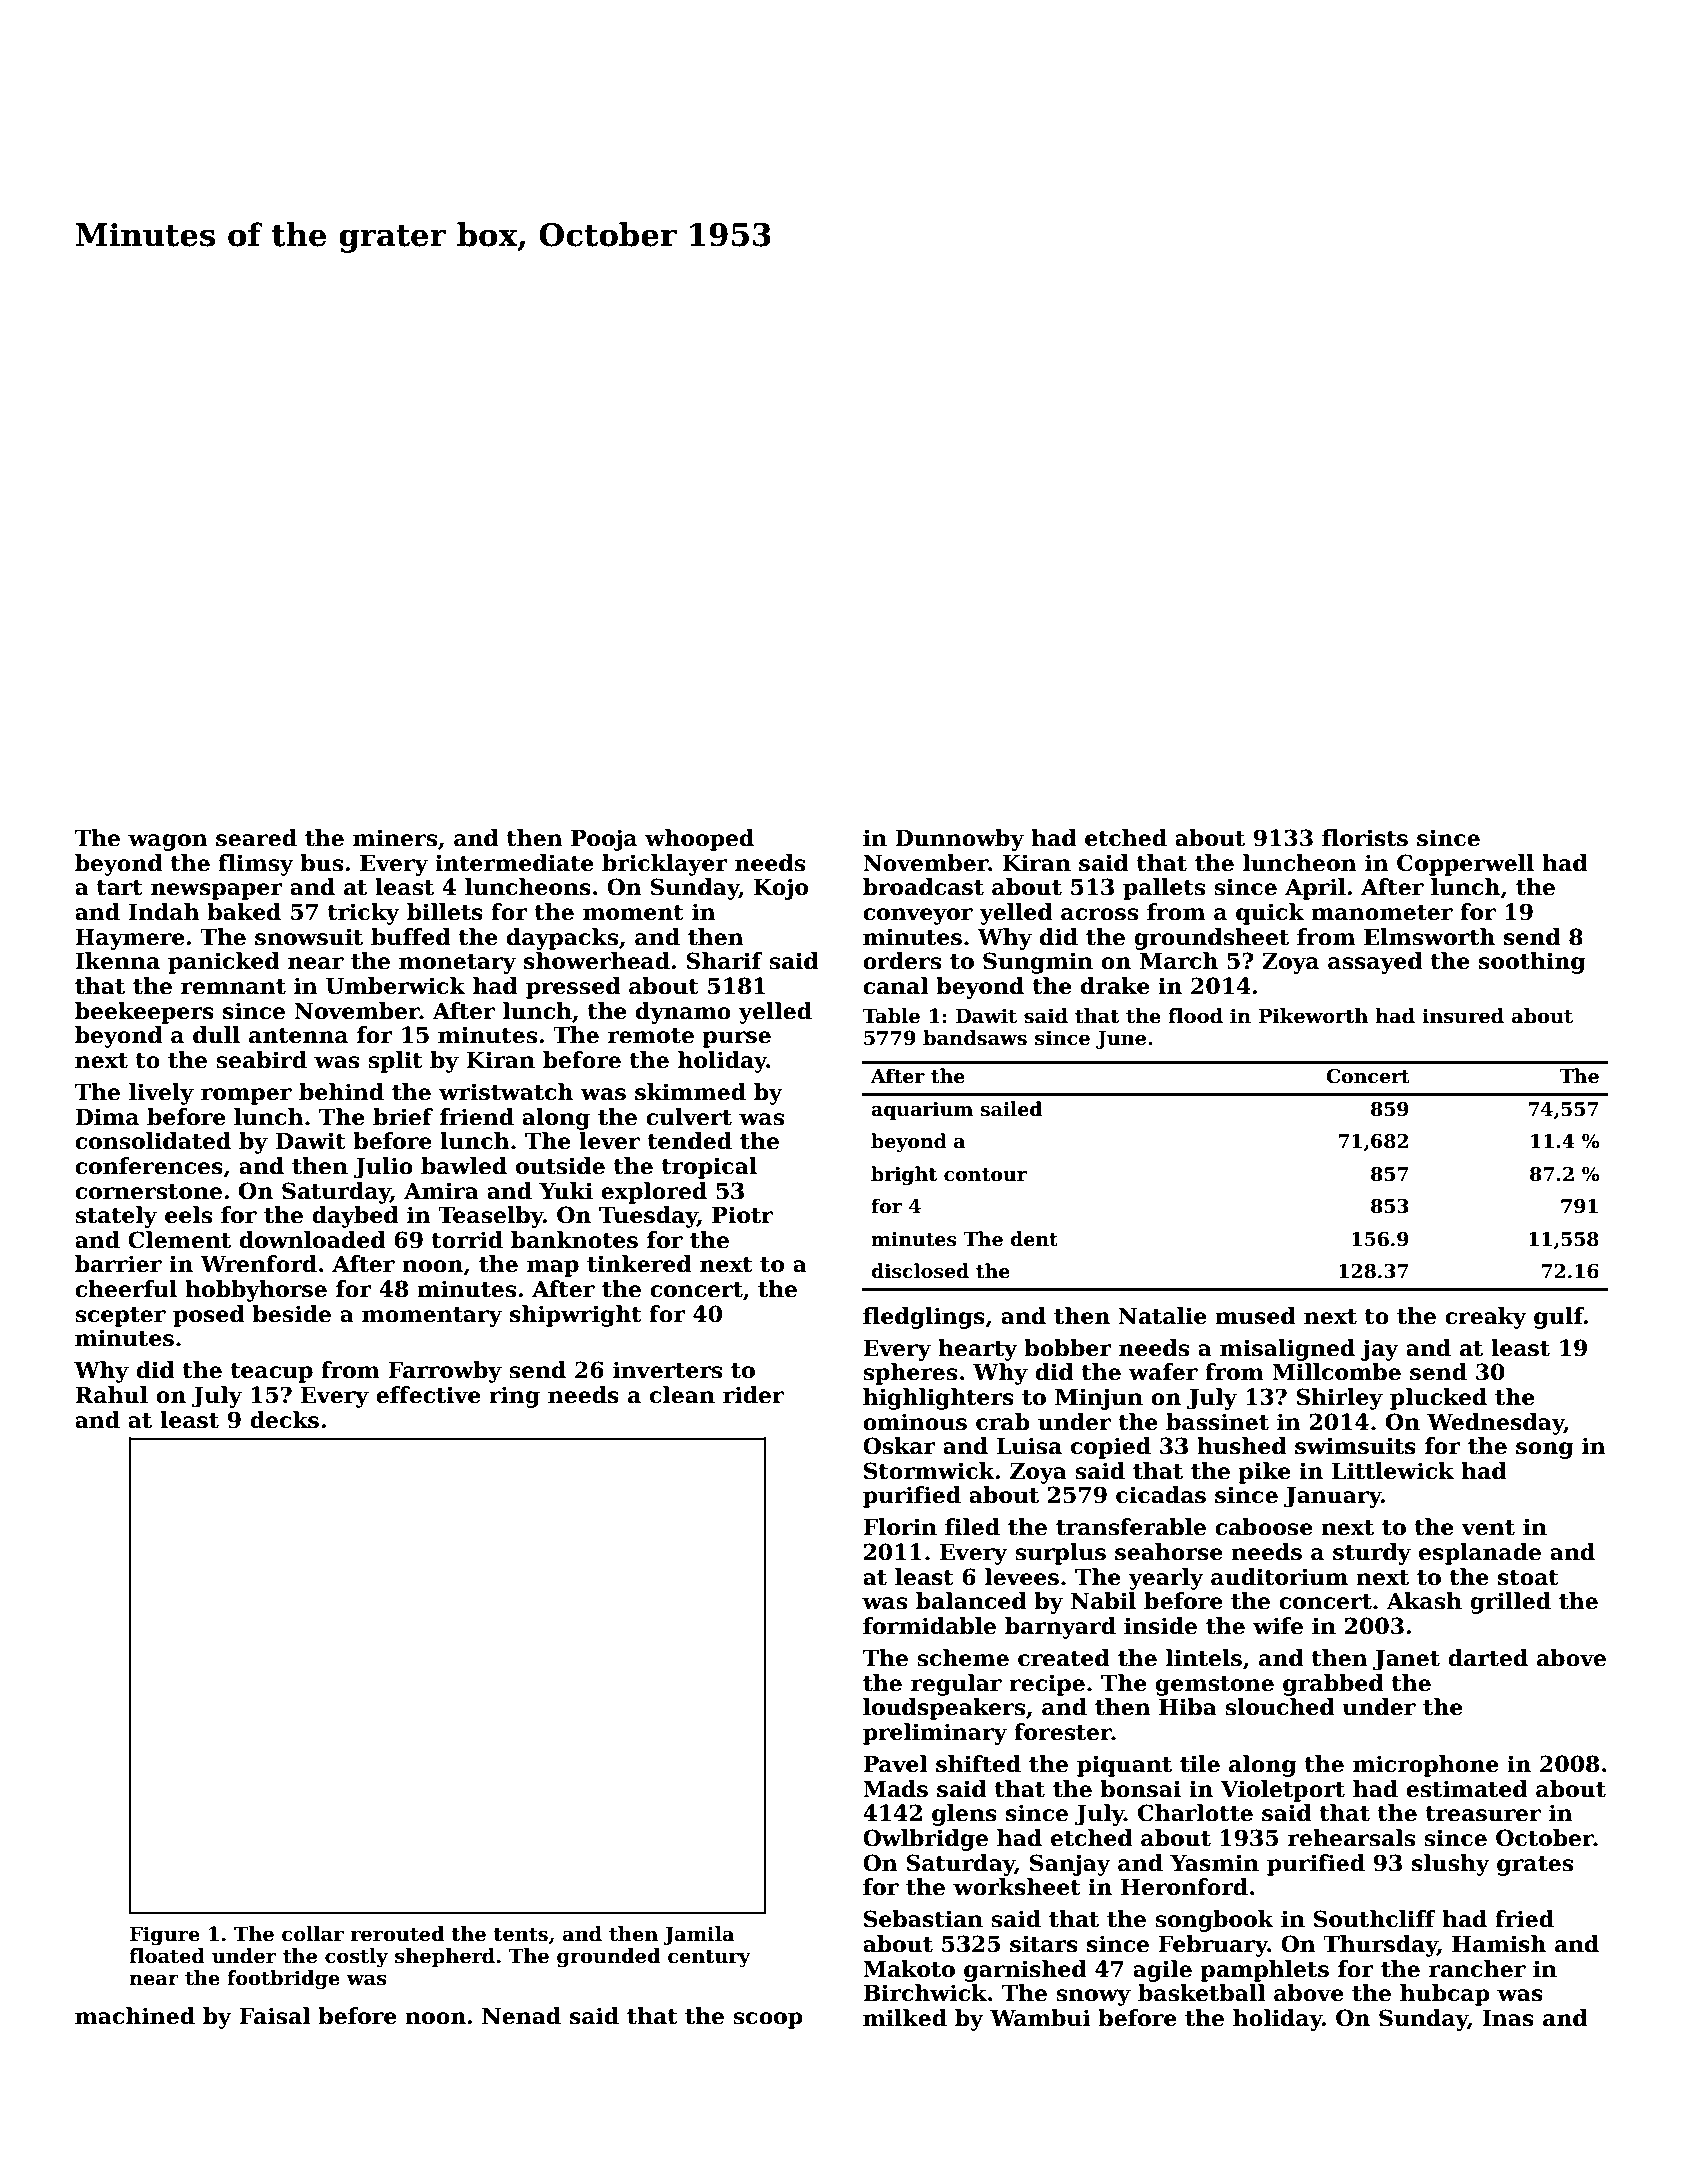  I want to click on Wambui, so click(1040, 2018).
